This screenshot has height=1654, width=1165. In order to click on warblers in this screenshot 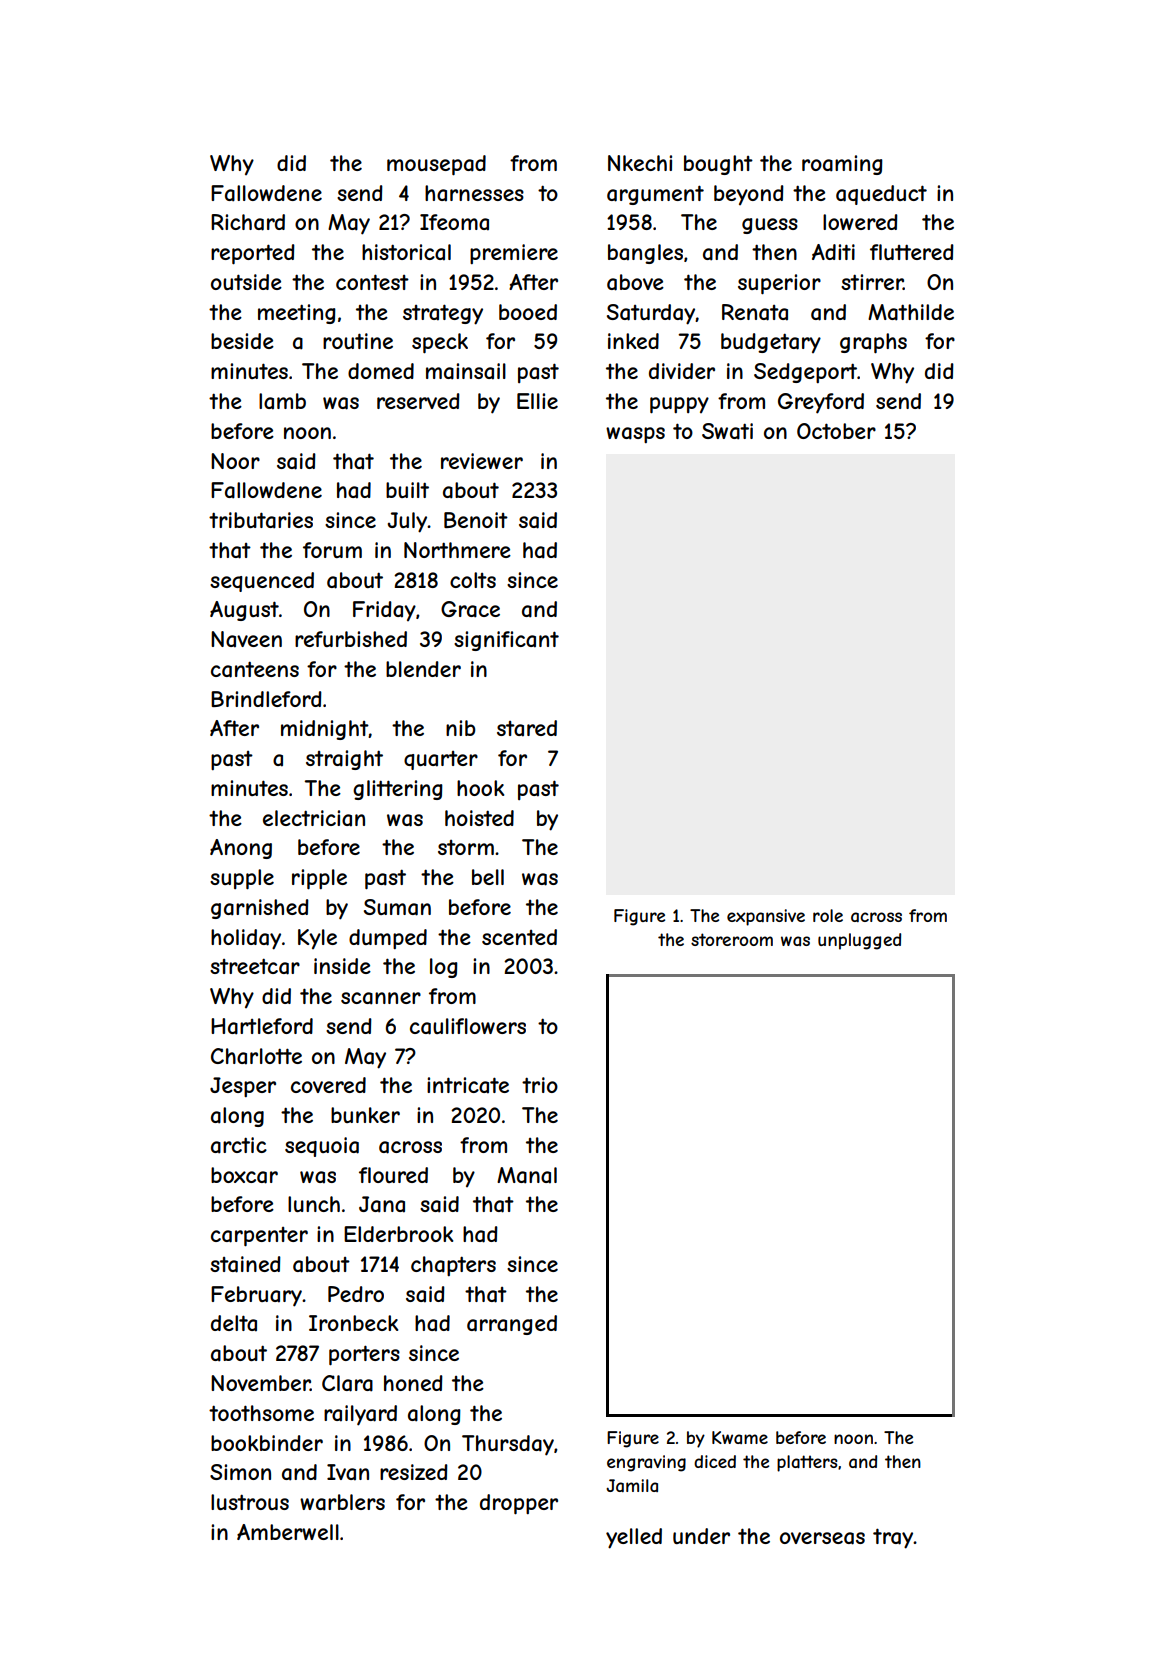, I will do `click(342, 1502)`.
